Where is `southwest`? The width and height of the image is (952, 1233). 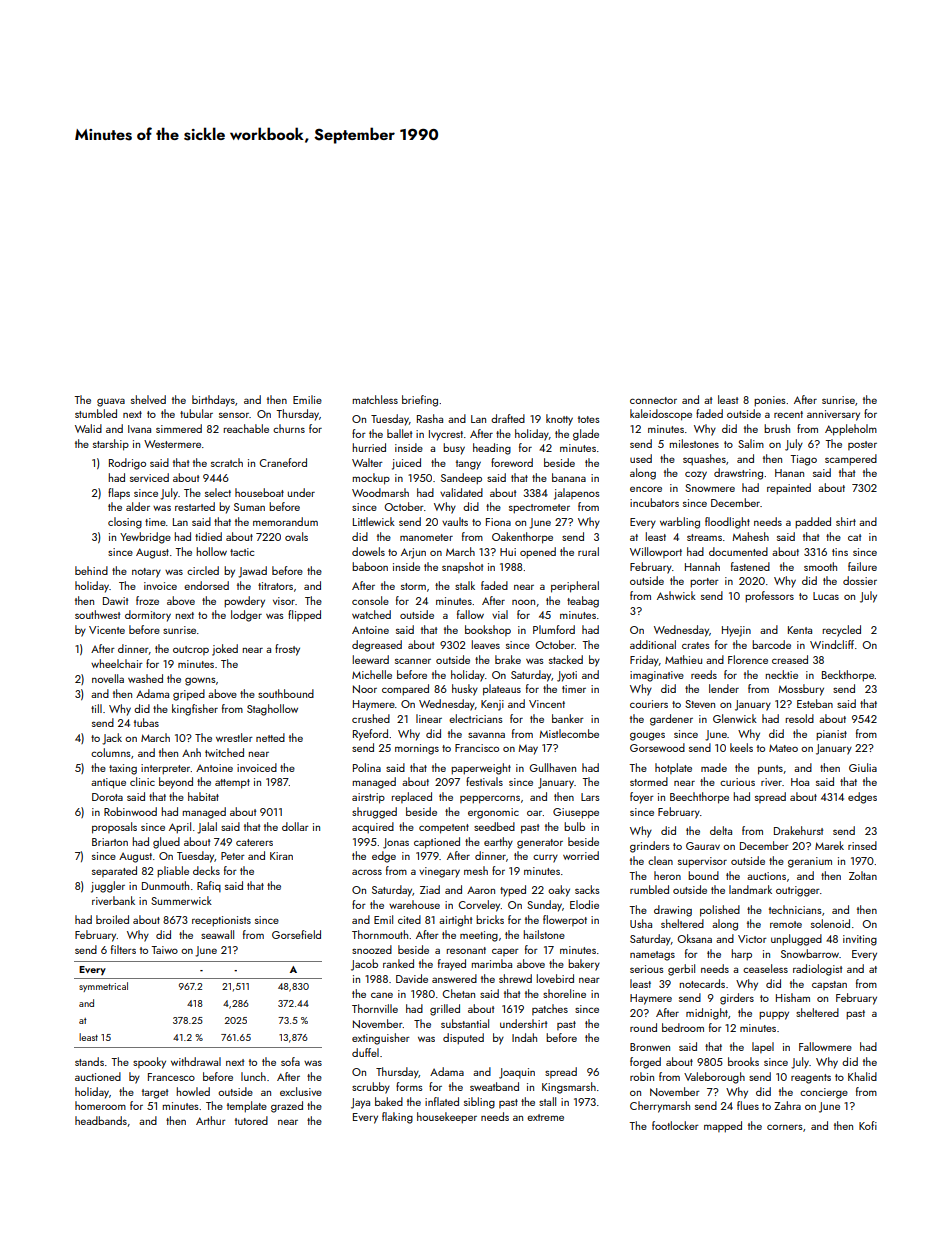
southwest is located at coordinates (97, 614).
